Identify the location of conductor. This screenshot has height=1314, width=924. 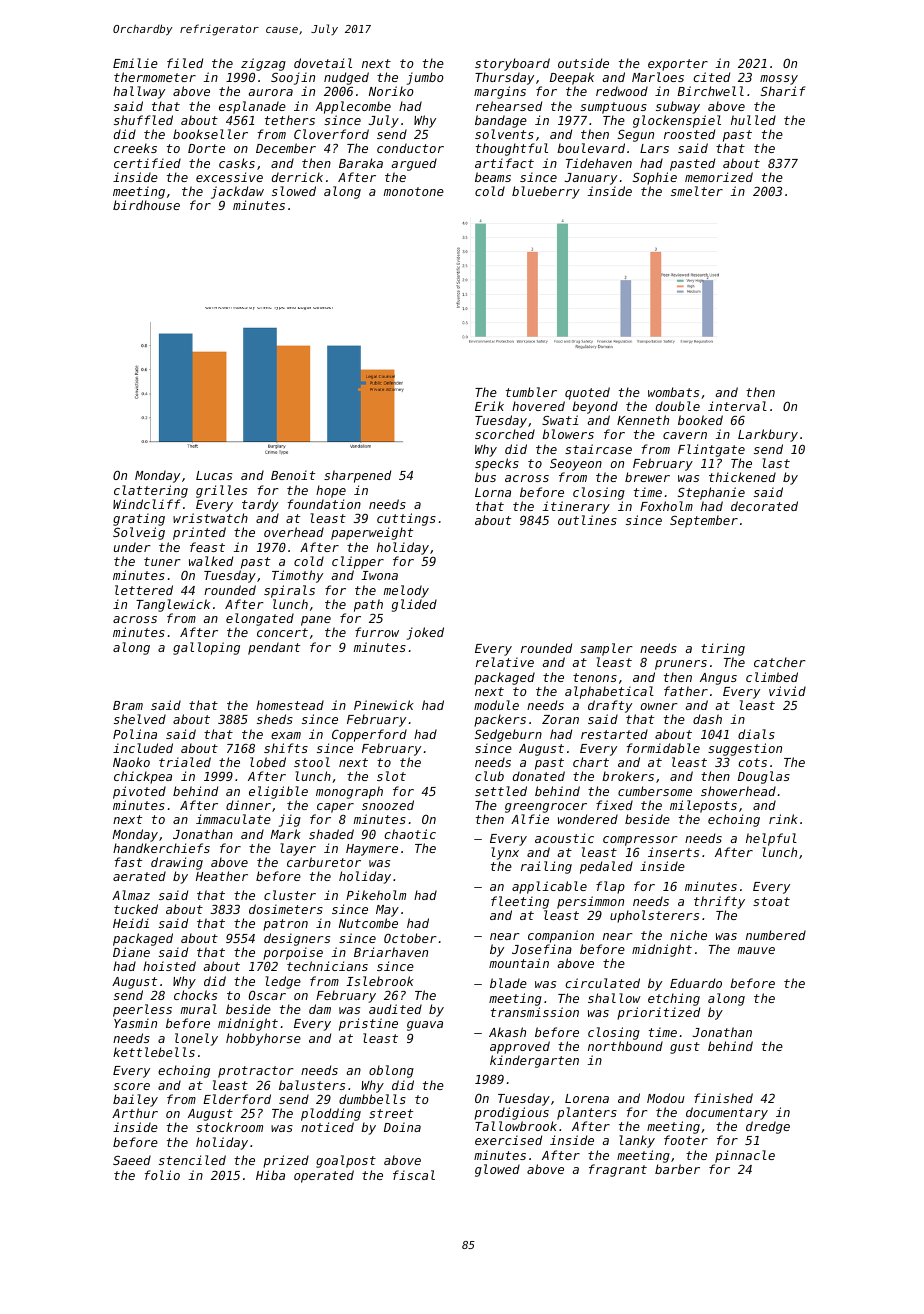
(410, 148).
